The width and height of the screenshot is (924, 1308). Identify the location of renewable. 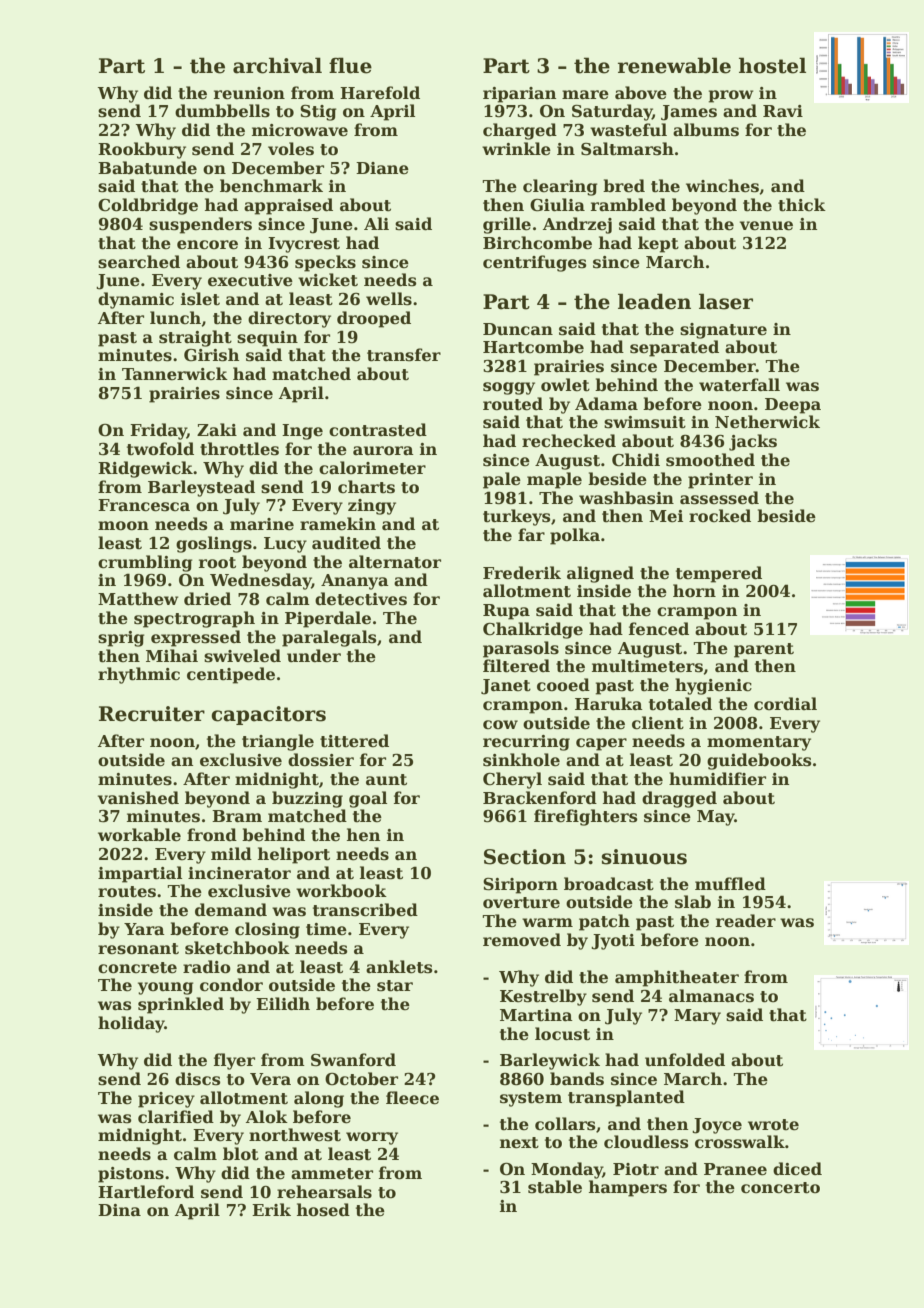
(674, 65).
